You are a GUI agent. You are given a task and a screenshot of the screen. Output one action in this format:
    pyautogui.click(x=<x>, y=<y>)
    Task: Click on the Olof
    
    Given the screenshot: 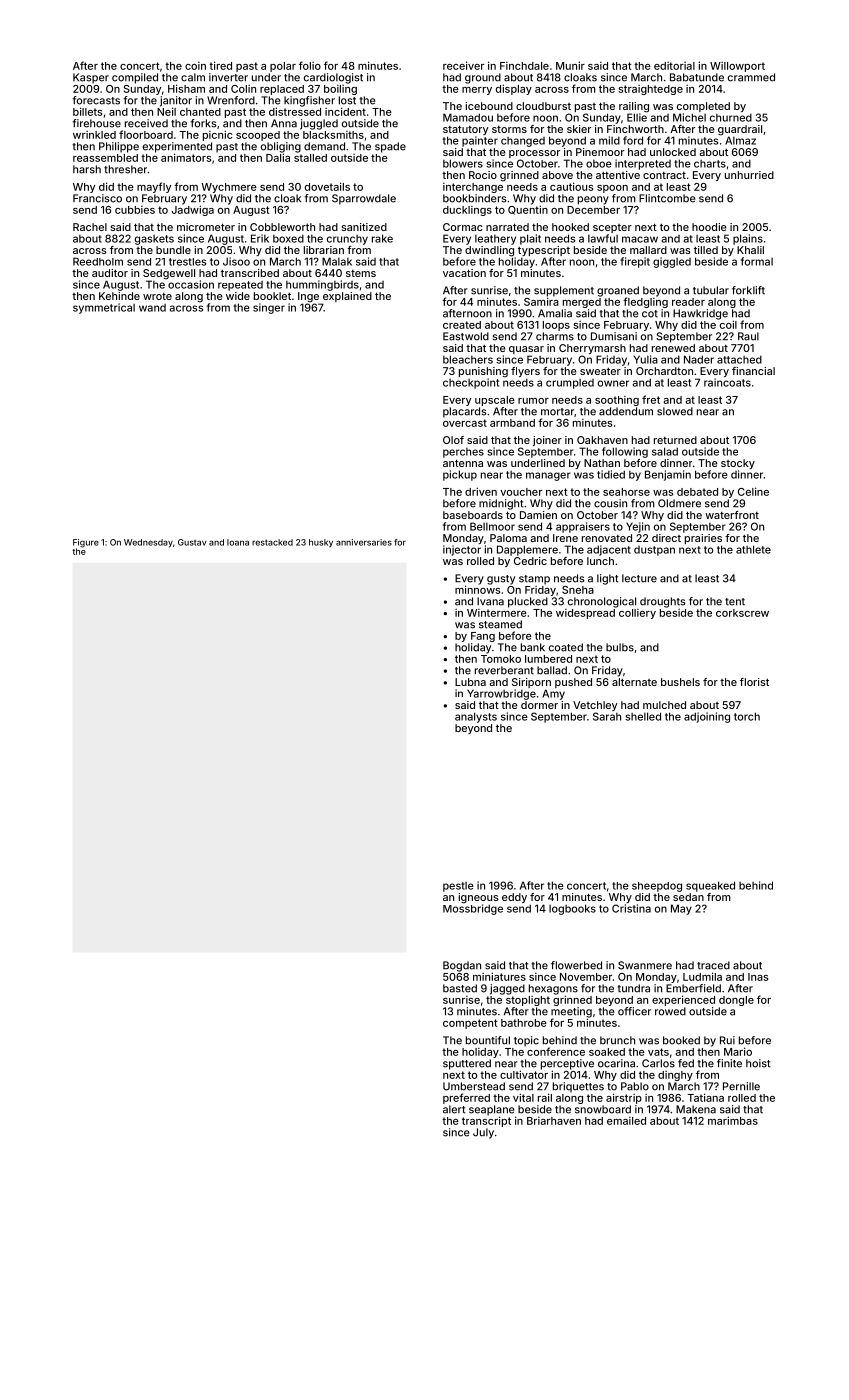 What is the action you would take?
    pyautogui.click(x=453, y=440)
